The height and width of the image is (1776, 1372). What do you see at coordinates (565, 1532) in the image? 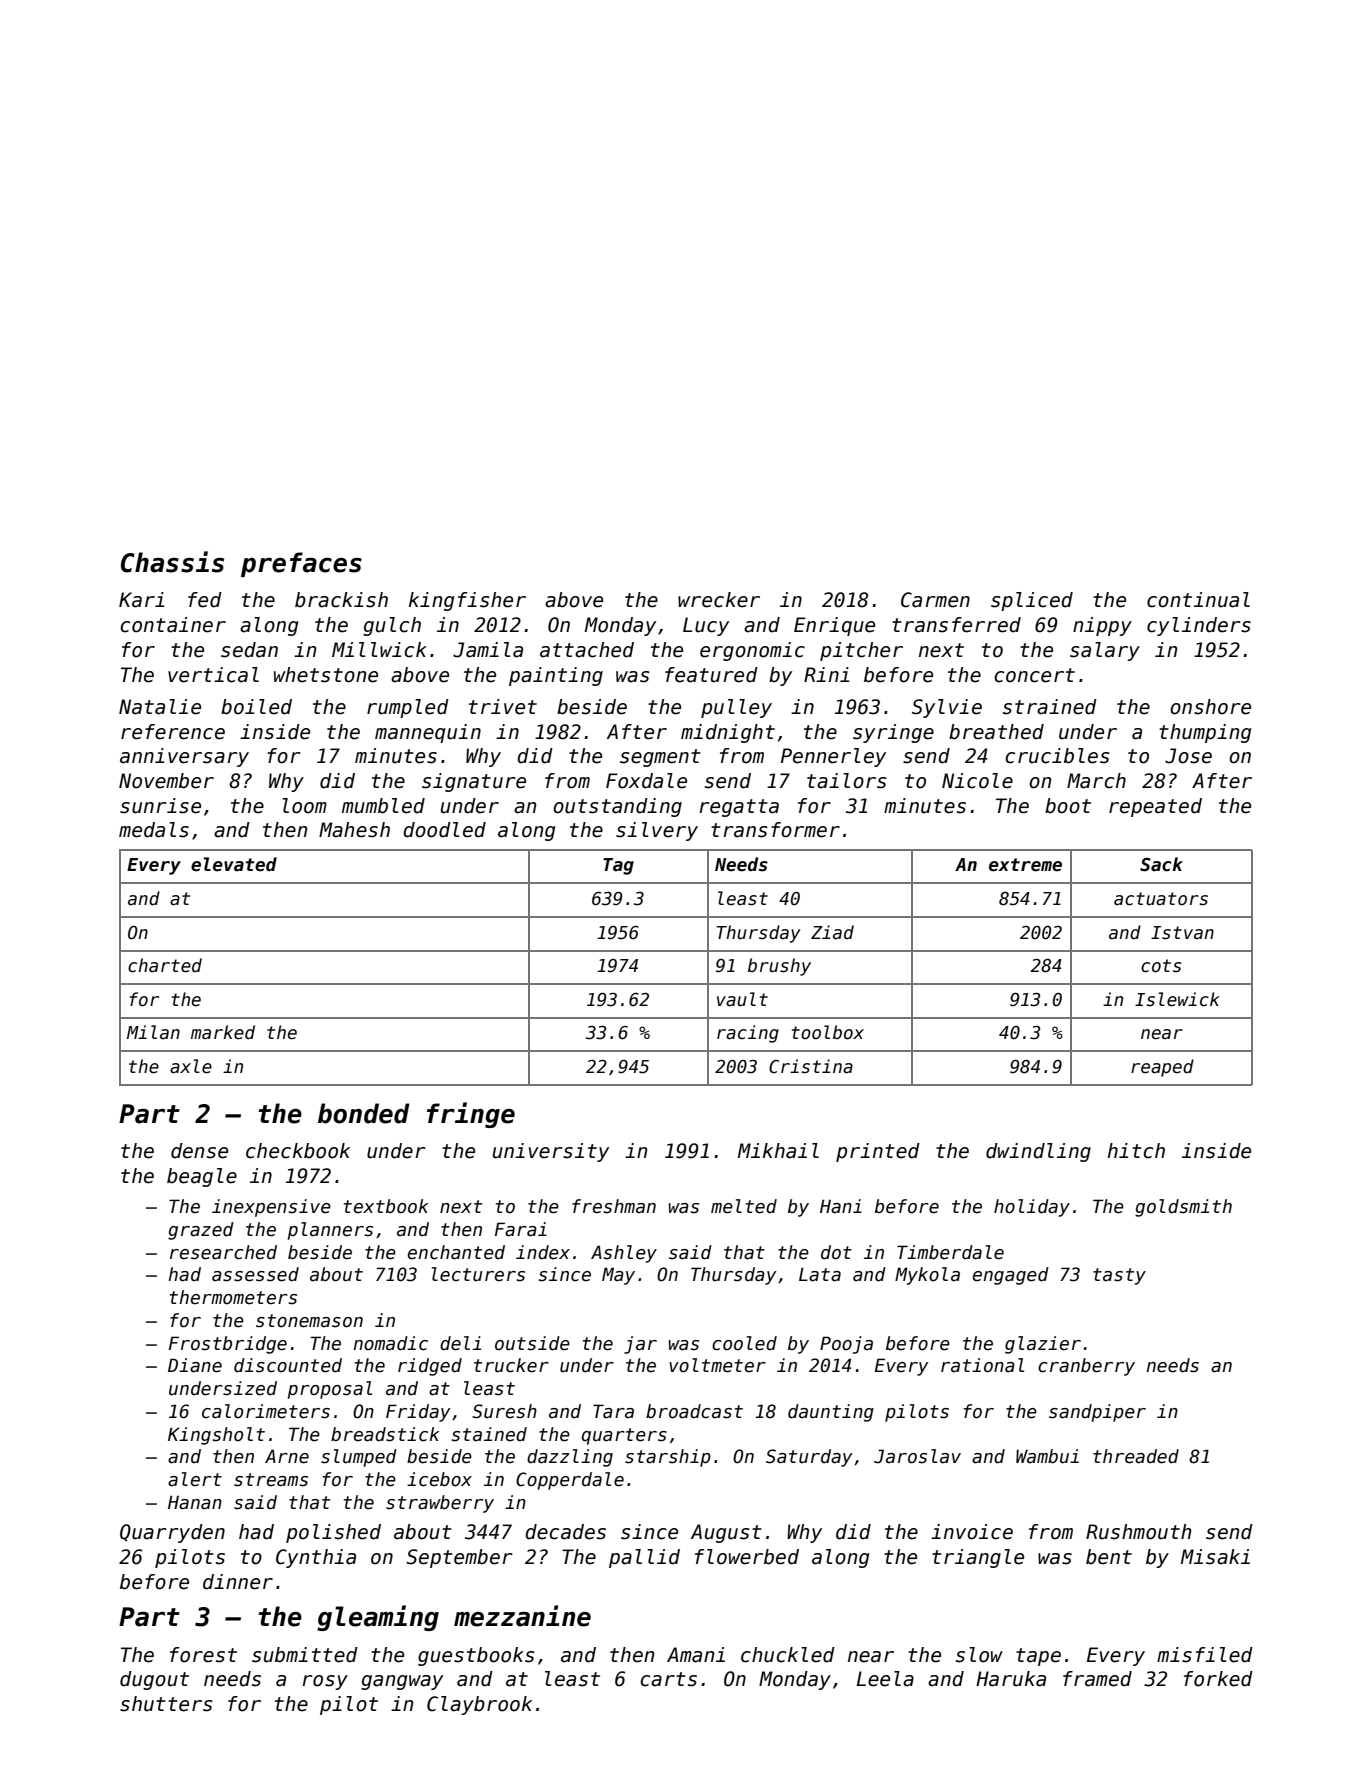
I see `decades` at bounding box center [565, 1532].
